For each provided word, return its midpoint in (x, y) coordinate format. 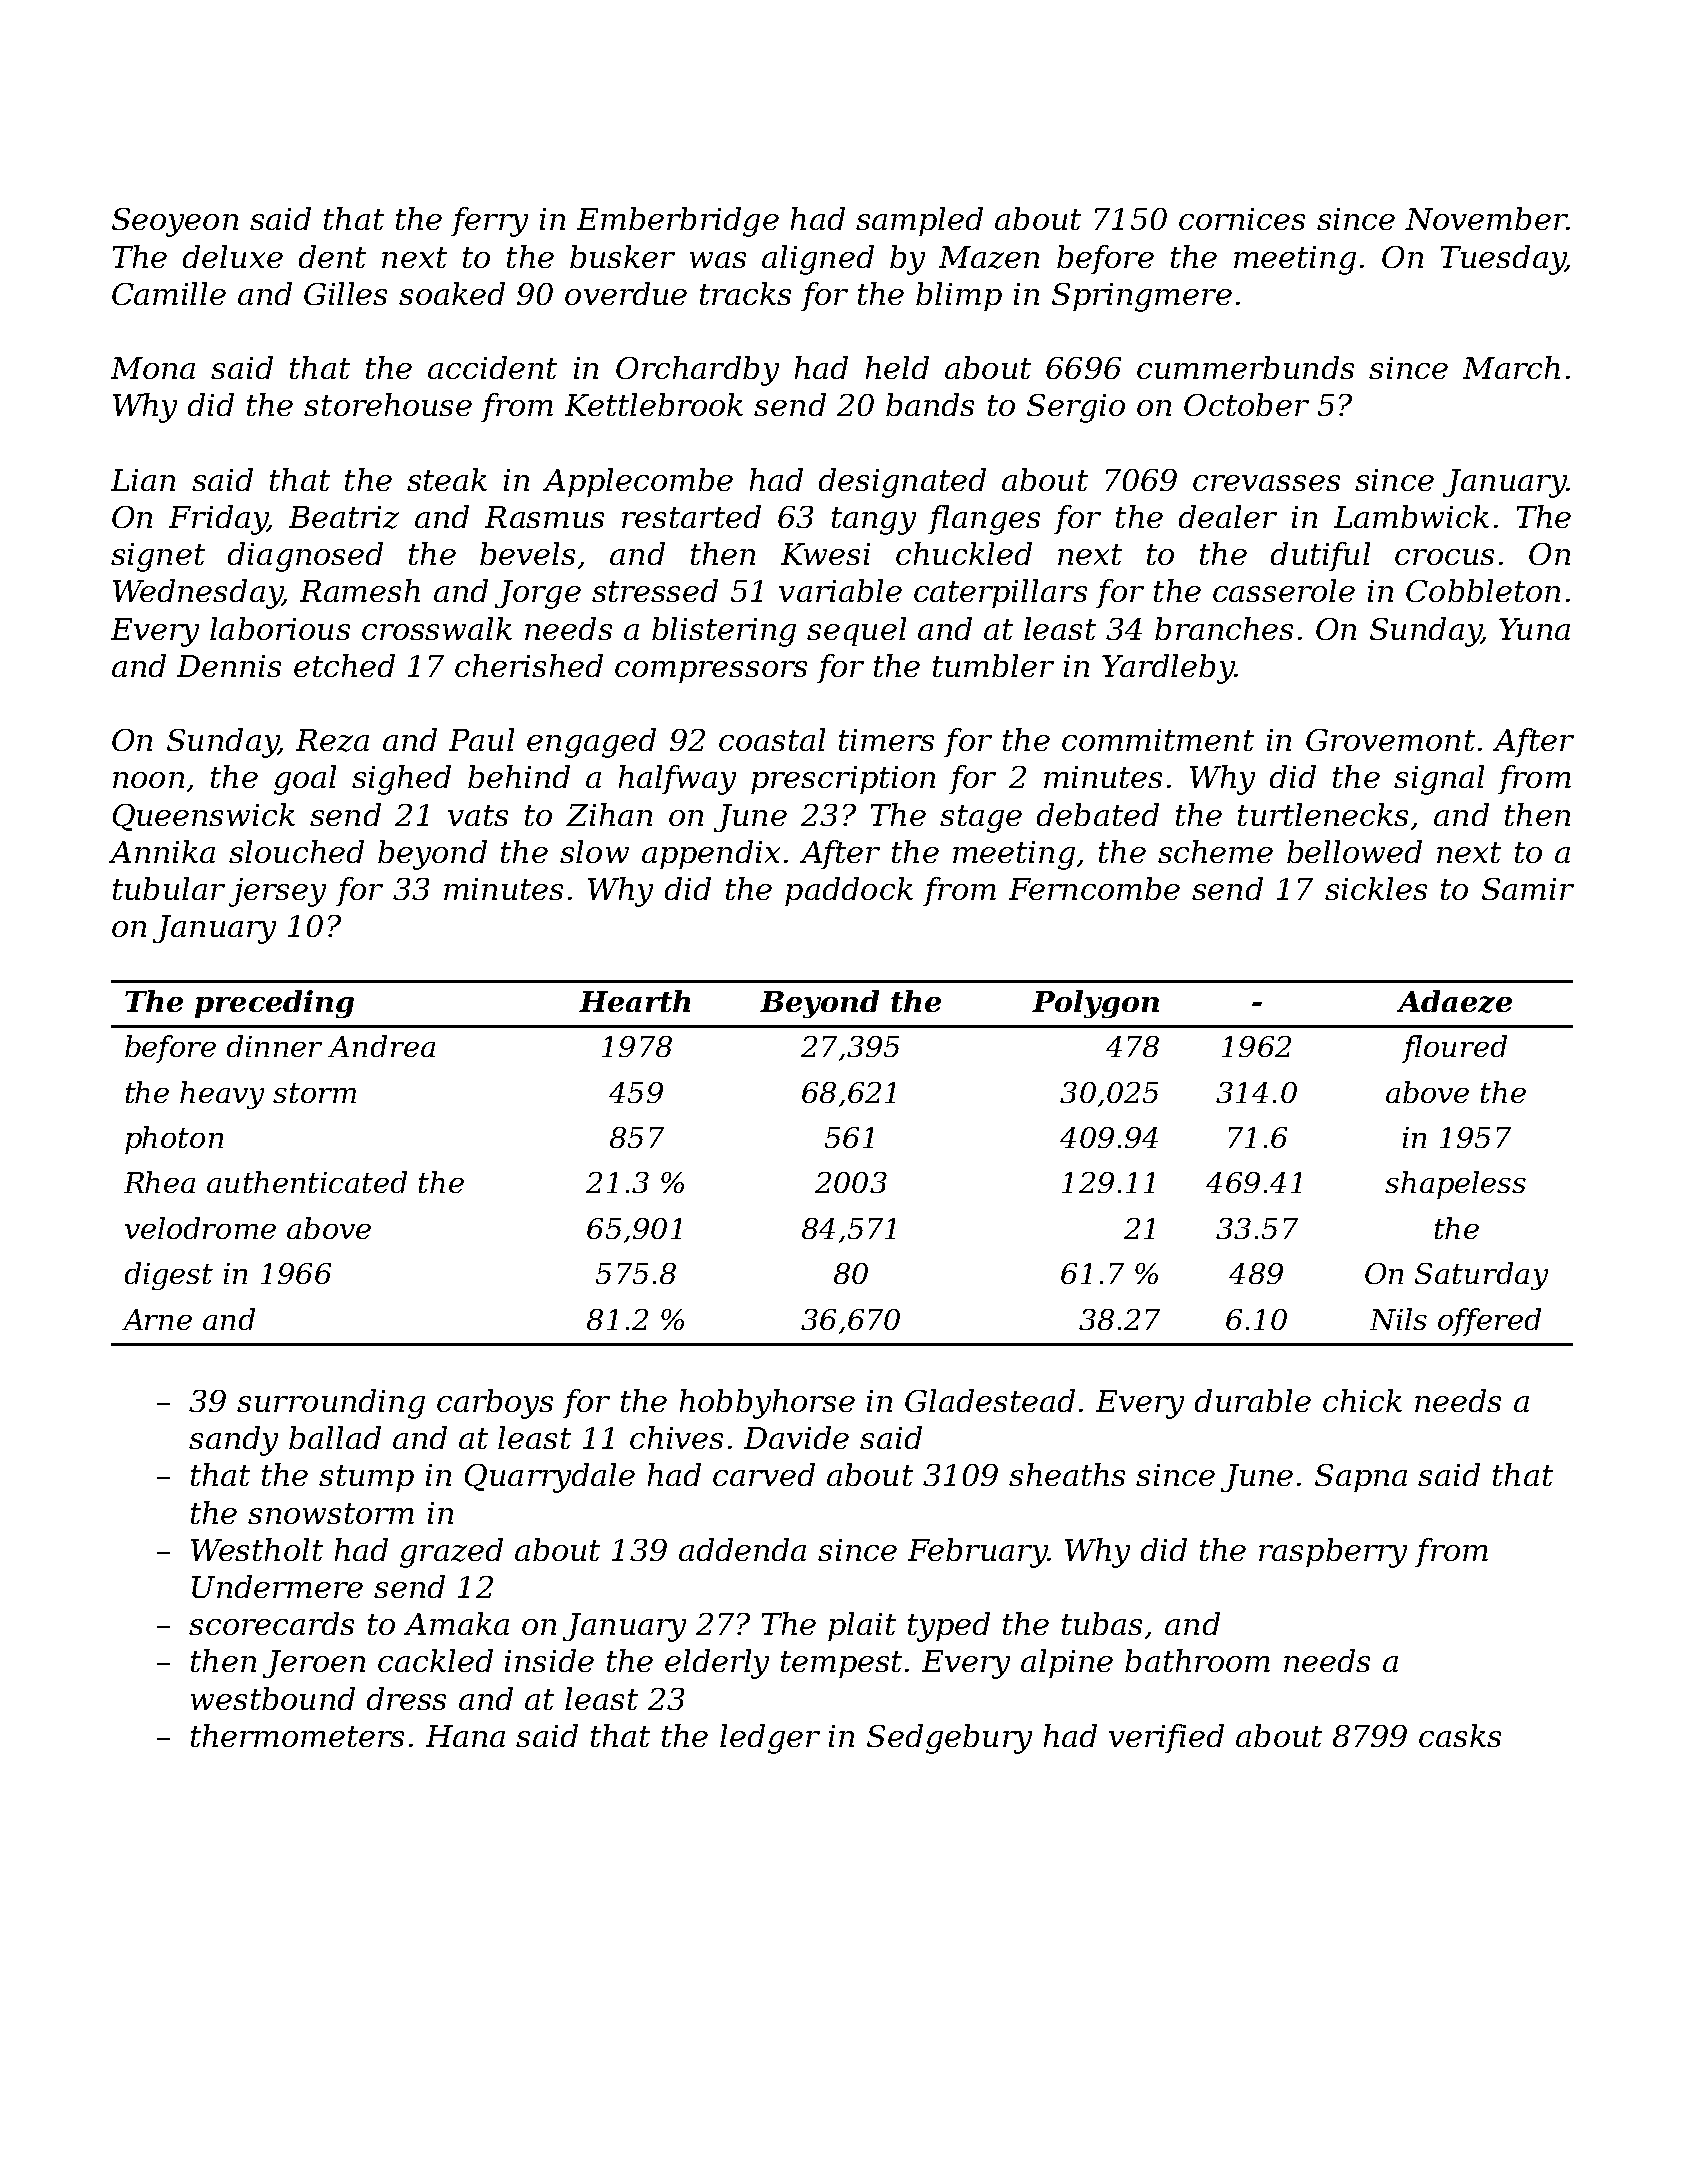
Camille (169, 293)
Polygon (1095, 1004)
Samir (1528, 889)
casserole (1284, 590)
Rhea (159, 1182)
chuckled (964, 553)
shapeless (1455, 1185)
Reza (332, 740)
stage (981, 819)
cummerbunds (1245, 367)
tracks (745, 293)
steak (447, 479)
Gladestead (990, 1400)
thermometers (297, 1735)
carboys (495, 1404)
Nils (1398, 1319)
